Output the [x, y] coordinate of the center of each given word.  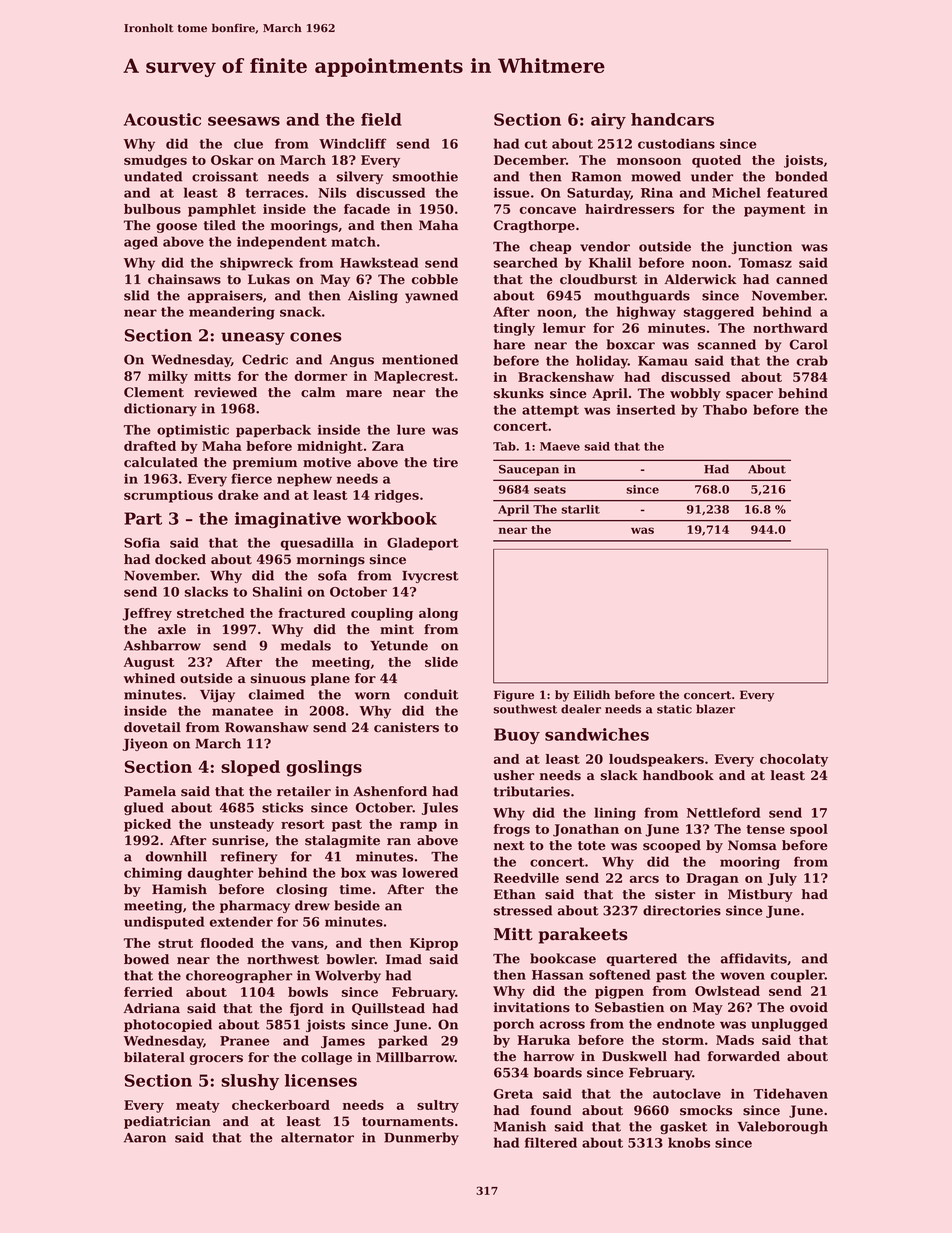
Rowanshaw [267, 727]
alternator [317, 1137]
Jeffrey [147, 614]
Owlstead [727, 991]
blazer [715, 709]
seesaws [244, 121]
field [381, 119]
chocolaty [794, 760]
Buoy [517, 736]
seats [550, 490]
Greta [513, 1094]
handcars [672, 119]
